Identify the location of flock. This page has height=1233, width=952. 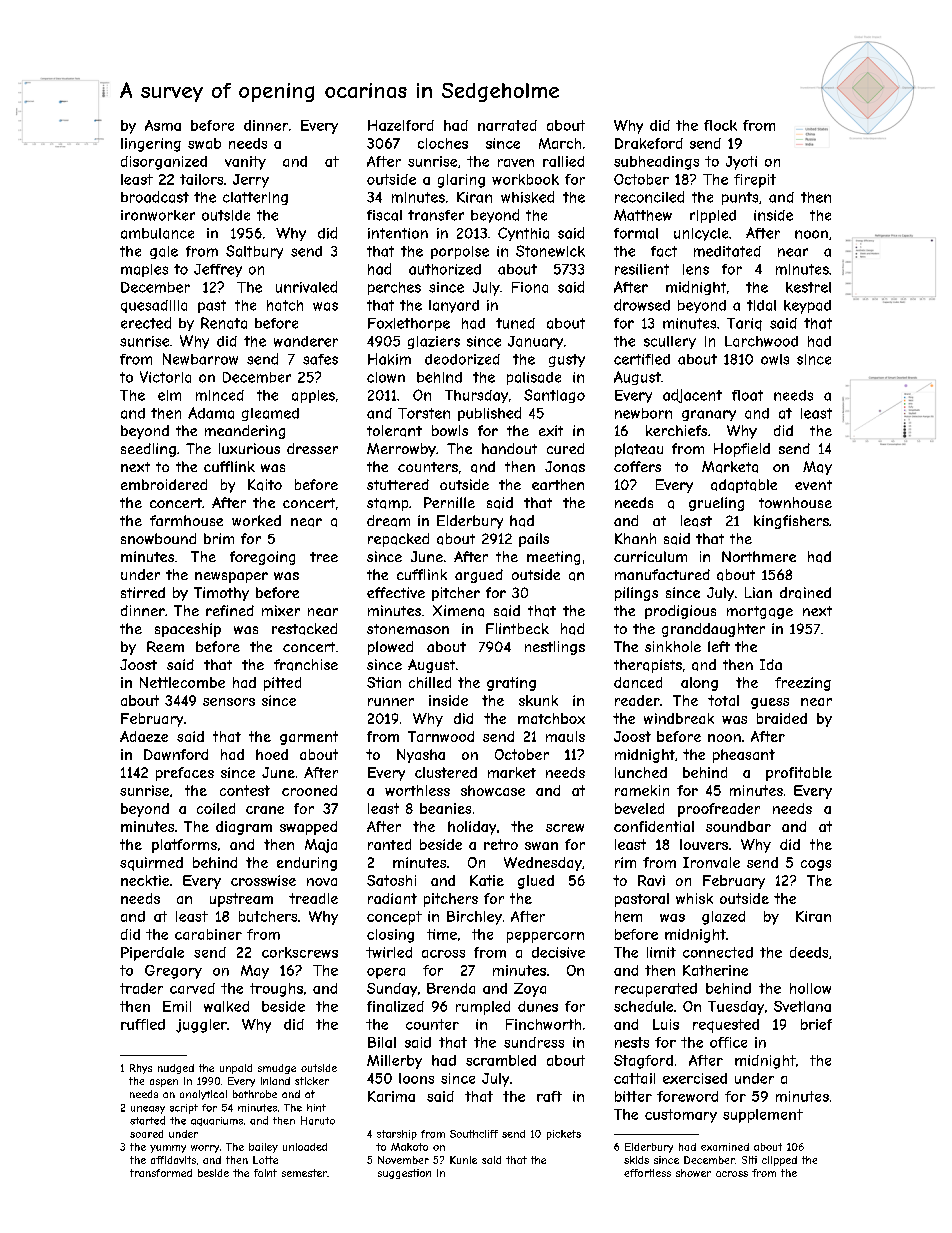
(720, 125).
